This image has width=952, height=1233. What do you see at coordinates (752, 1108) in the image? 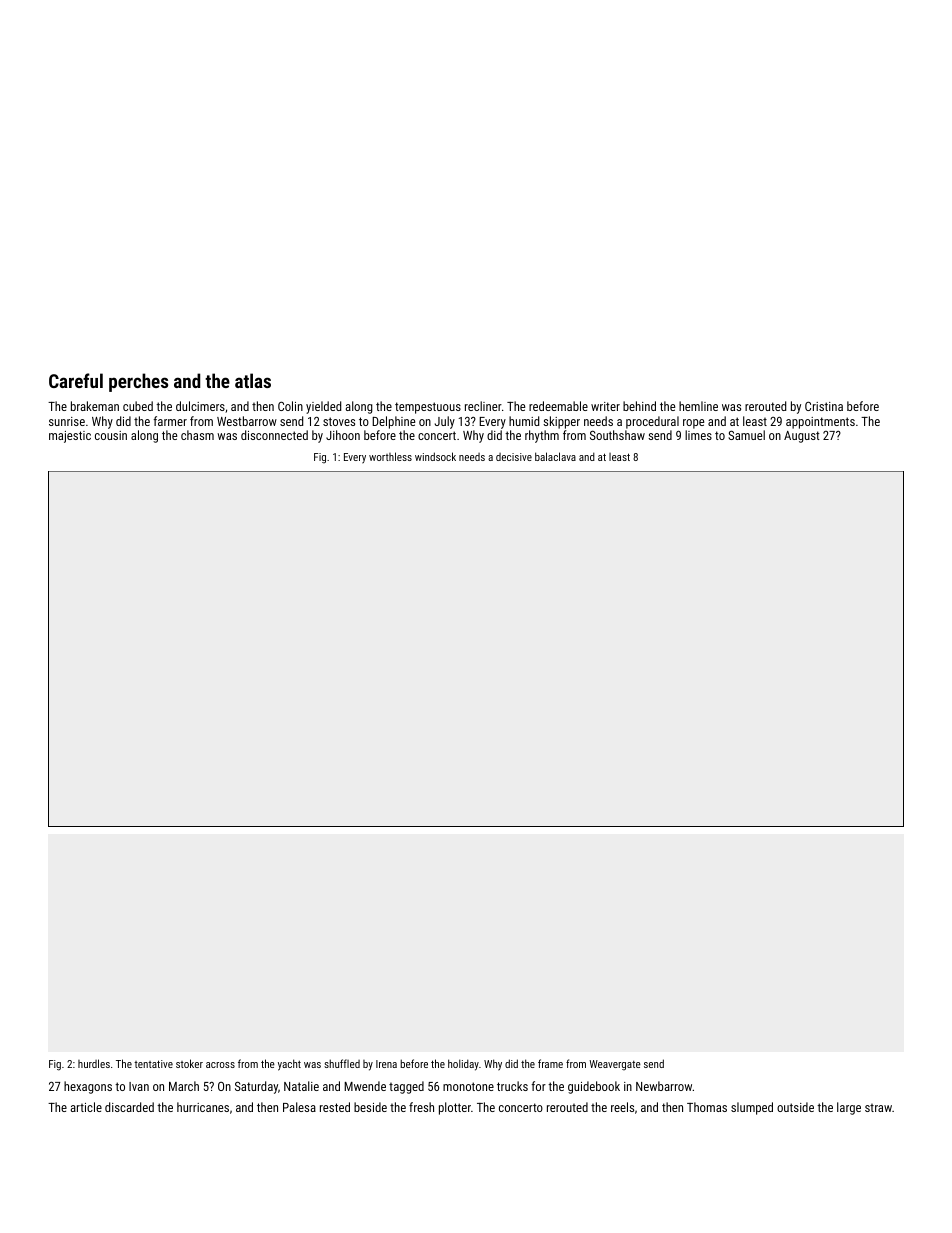
I see `slumped` at bounding box center [752, 1108].
